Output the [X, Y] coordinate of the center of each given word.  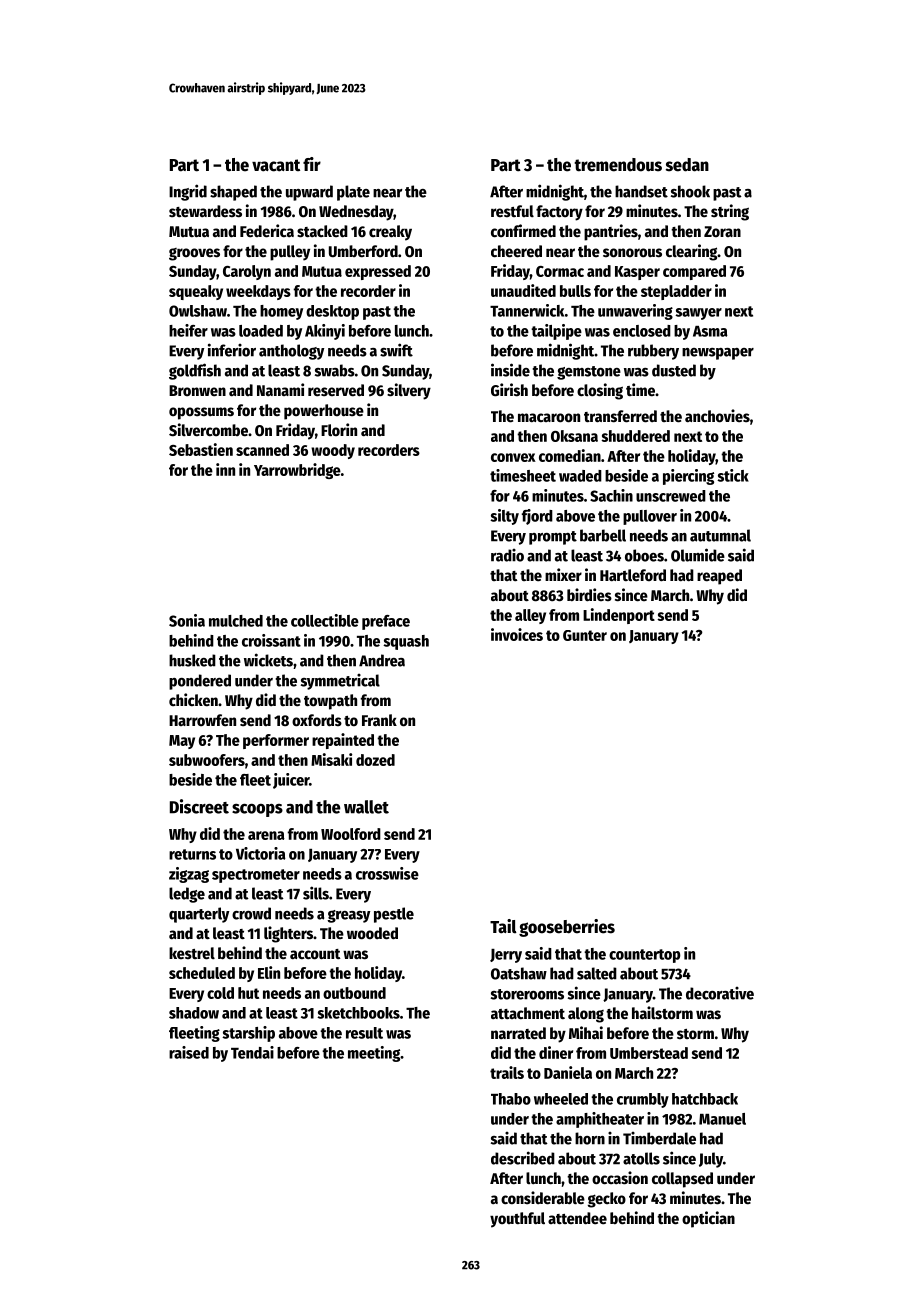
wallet [366, 807]
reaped [719, 577]
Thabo [511, 1099]
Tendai [252, 1052]
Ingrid [188, 192]
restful [512, 211]
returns [192, 854]
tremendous [618, 165]
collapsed [682, 1180]
